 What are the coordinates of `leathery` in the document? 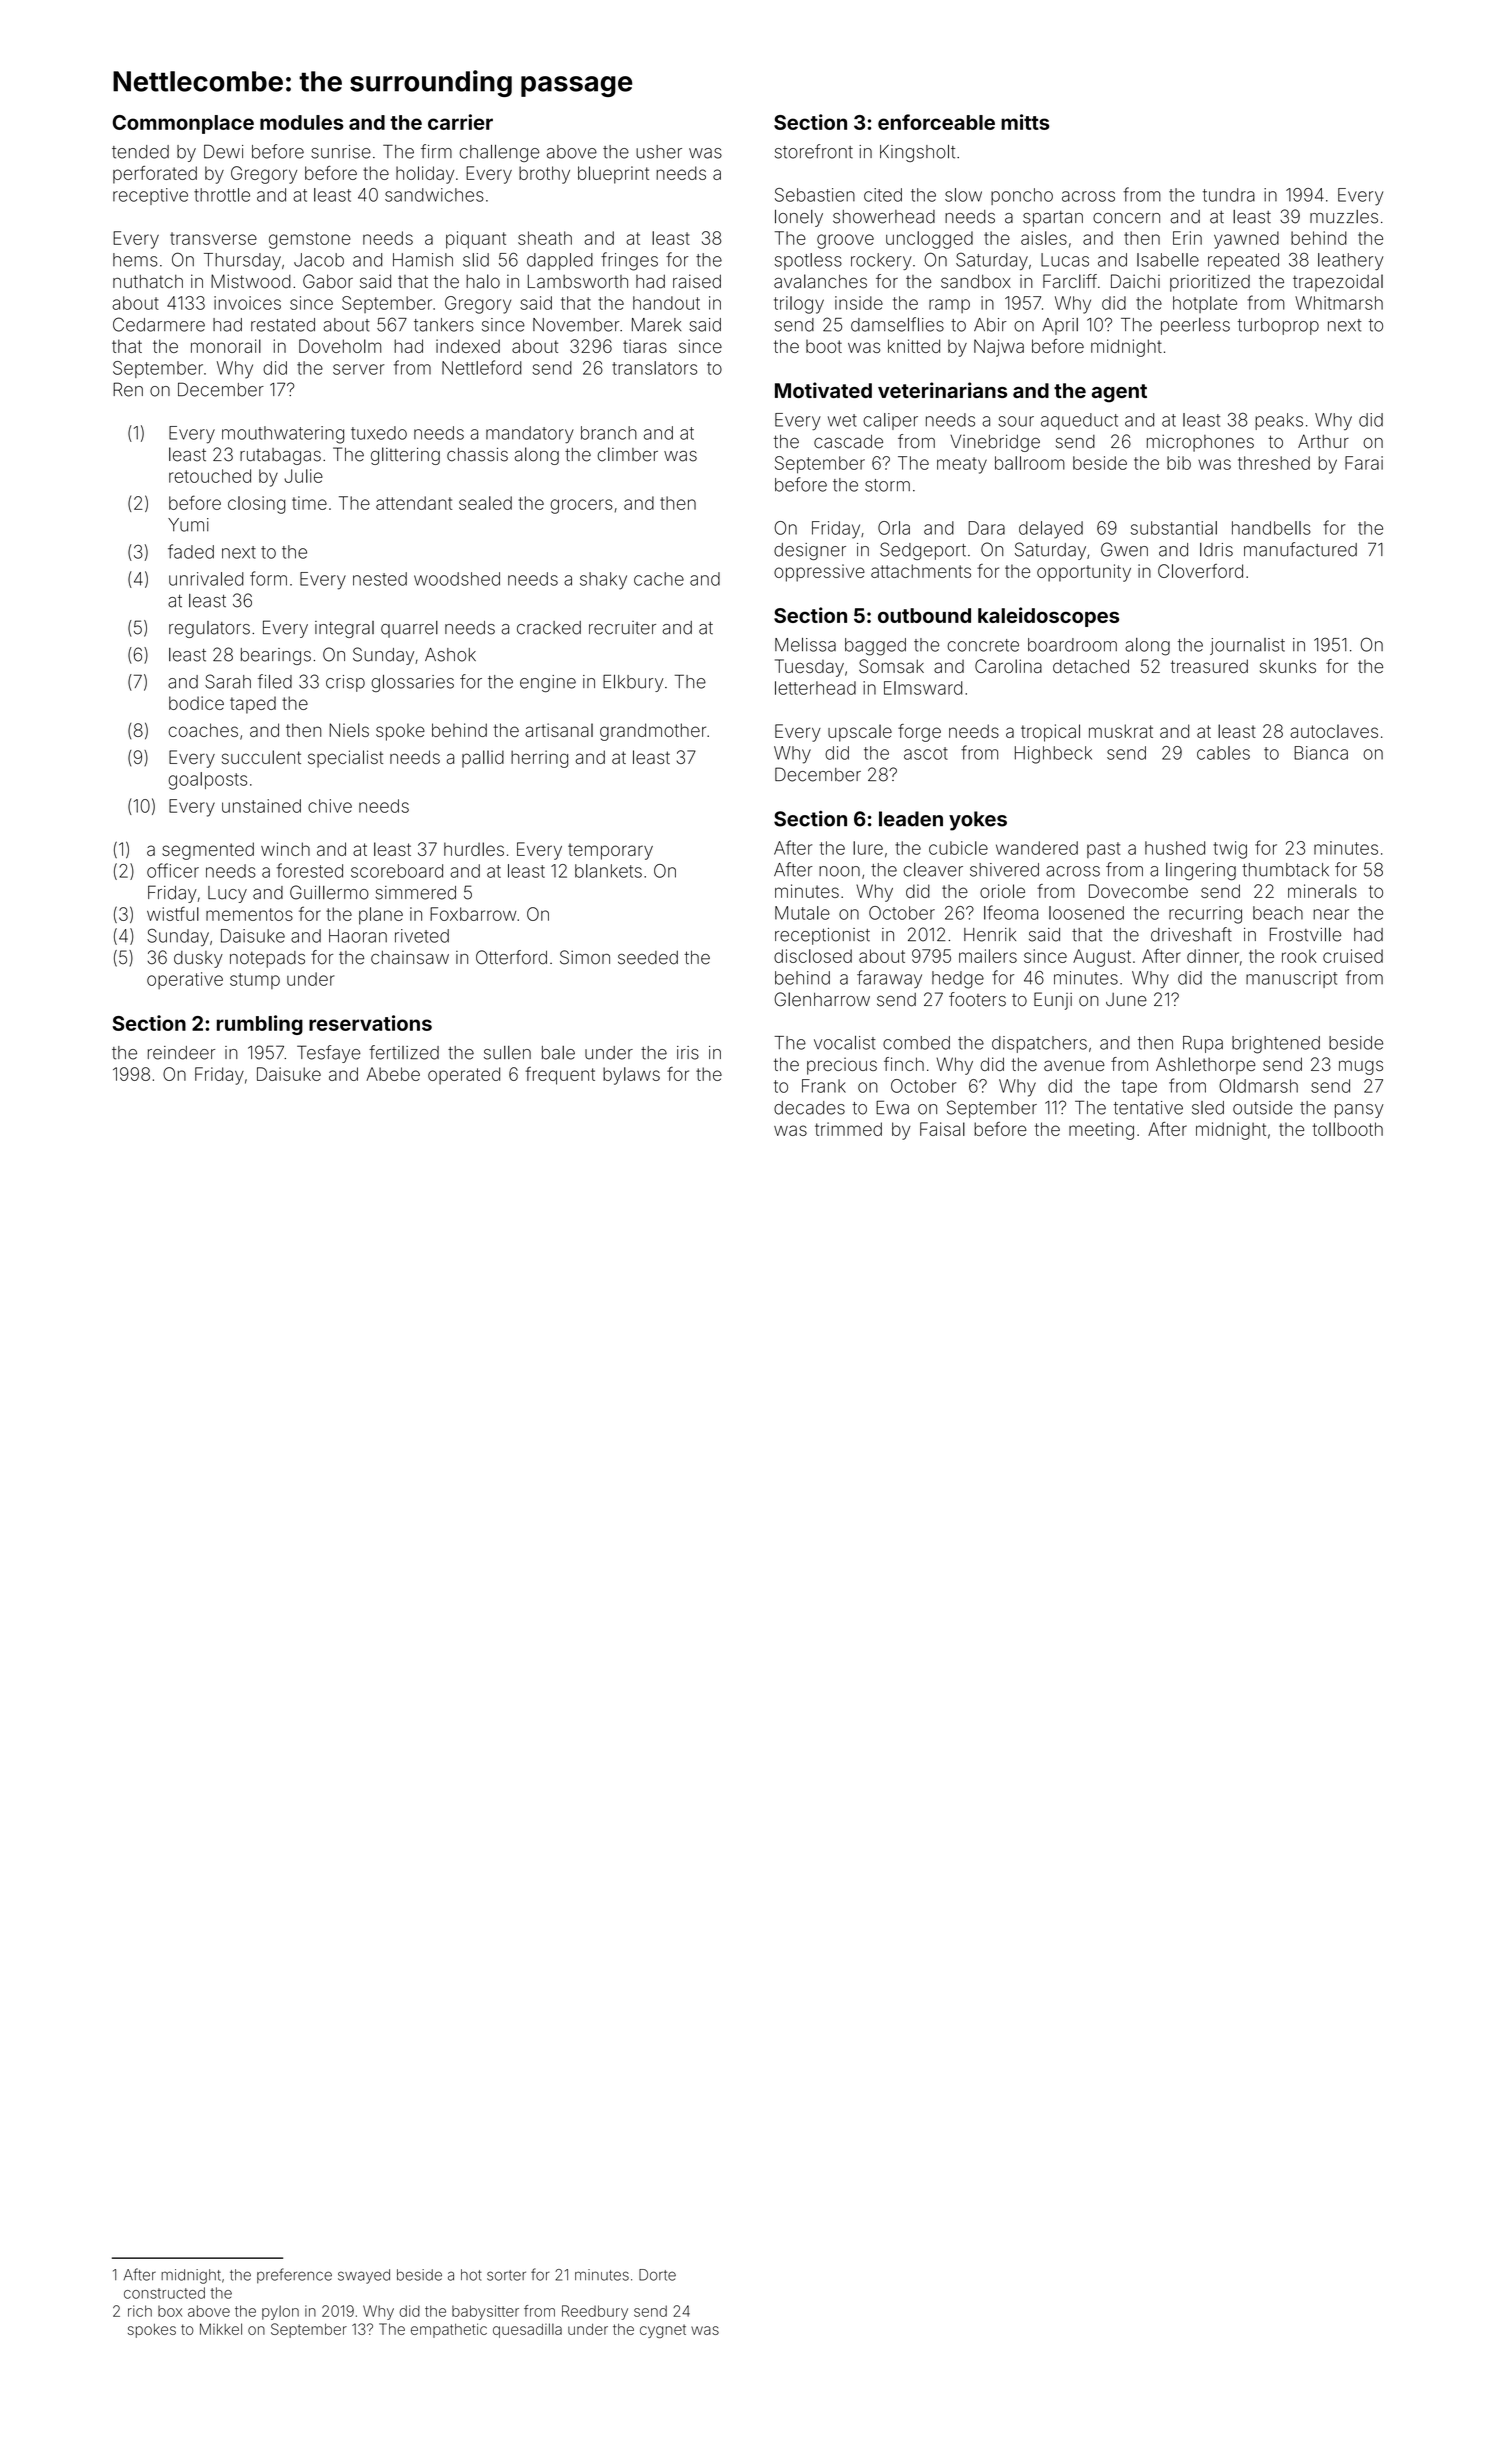 It's located at (1350, 261).
